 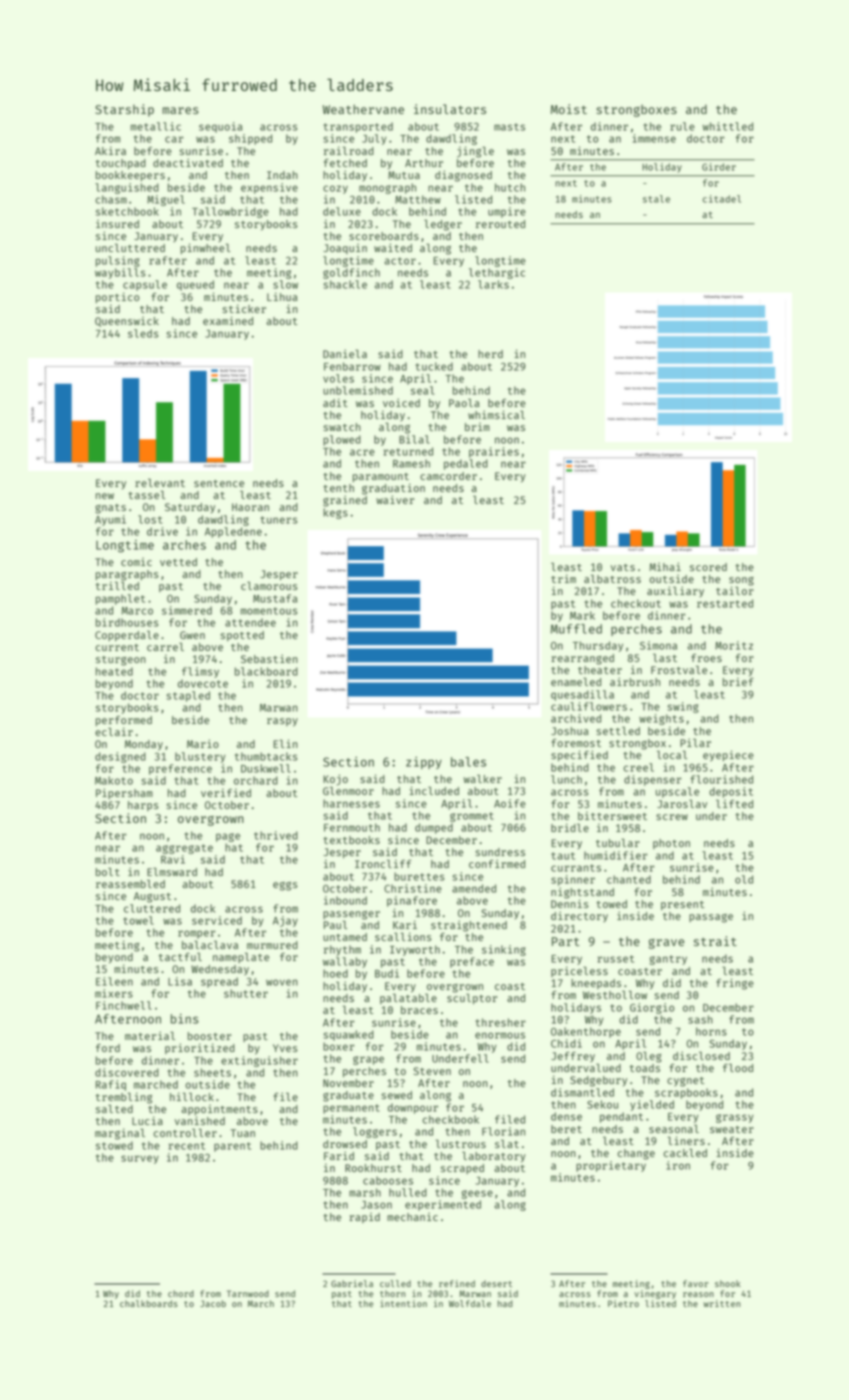 What do you see at coordinates (665, 566) in the screenshot?
I see `Mihai` at bounding box center [665, 566].
